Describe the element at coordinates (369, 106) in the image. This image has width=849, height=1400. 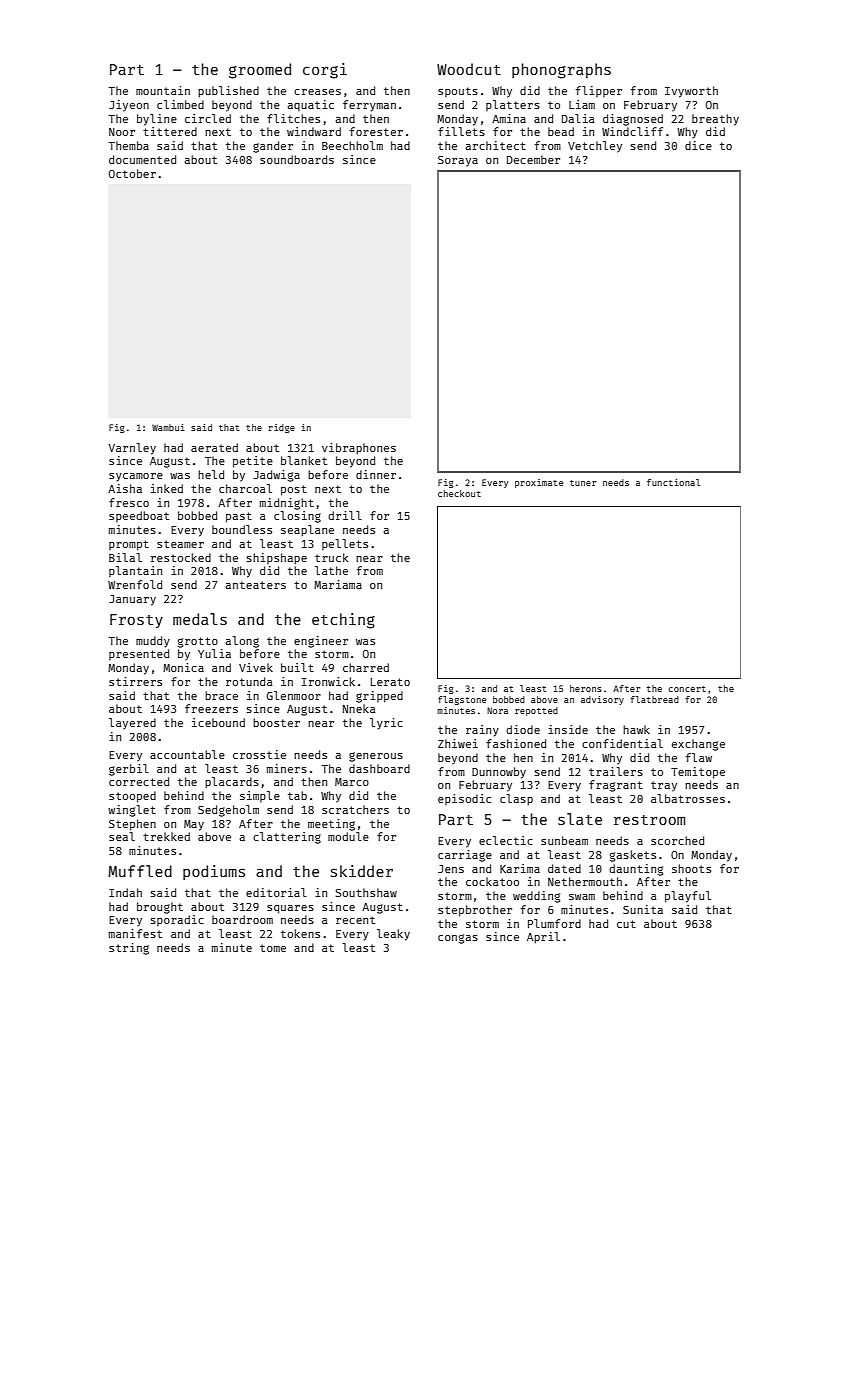
I see `ferryman` at that location.
